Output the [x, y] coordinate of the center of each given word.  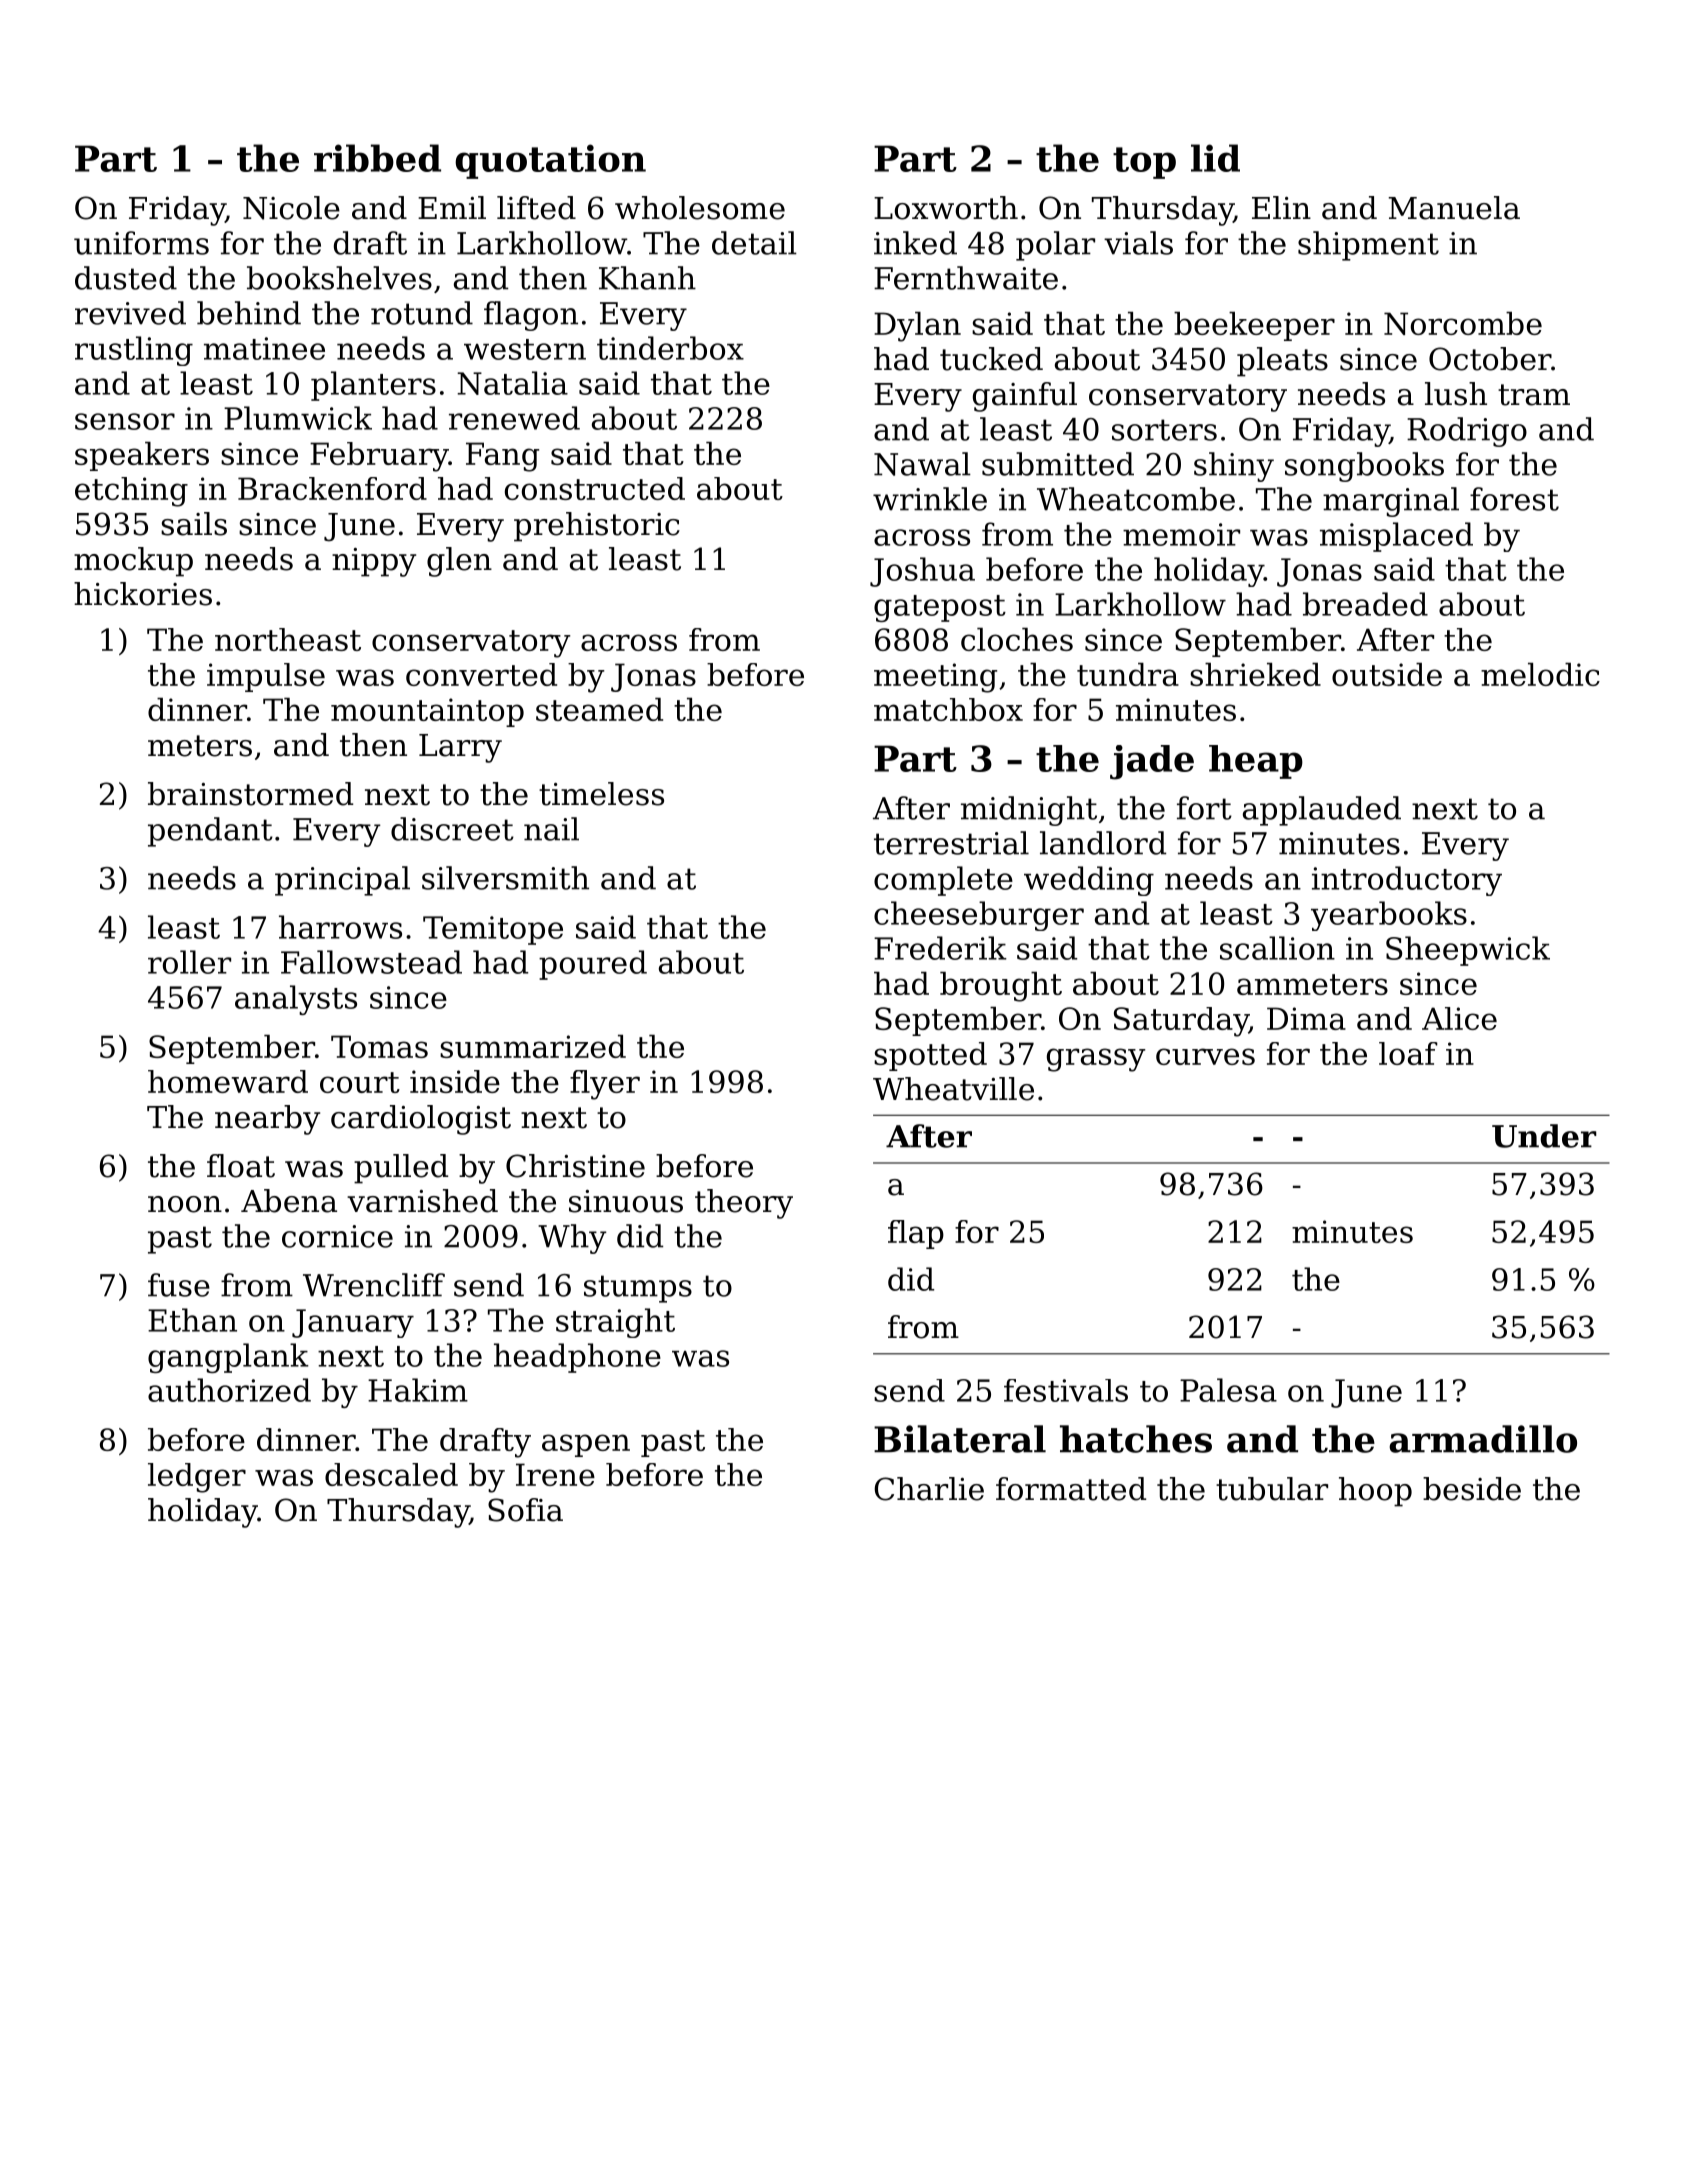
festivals [1066, 1390]
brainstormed [250, 794]
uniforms [141, 243]
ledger [197, 1478]
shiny [1234, 467]
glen [459, 562]
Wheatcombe [1136, 499]
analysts [296, 1000]
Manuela [1454, 208]
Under [1544, 1136]
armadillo [1483, 1439]
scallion [1277, 948]
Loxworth [946, 208]
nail [551, 829]
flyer [605, 1085]
